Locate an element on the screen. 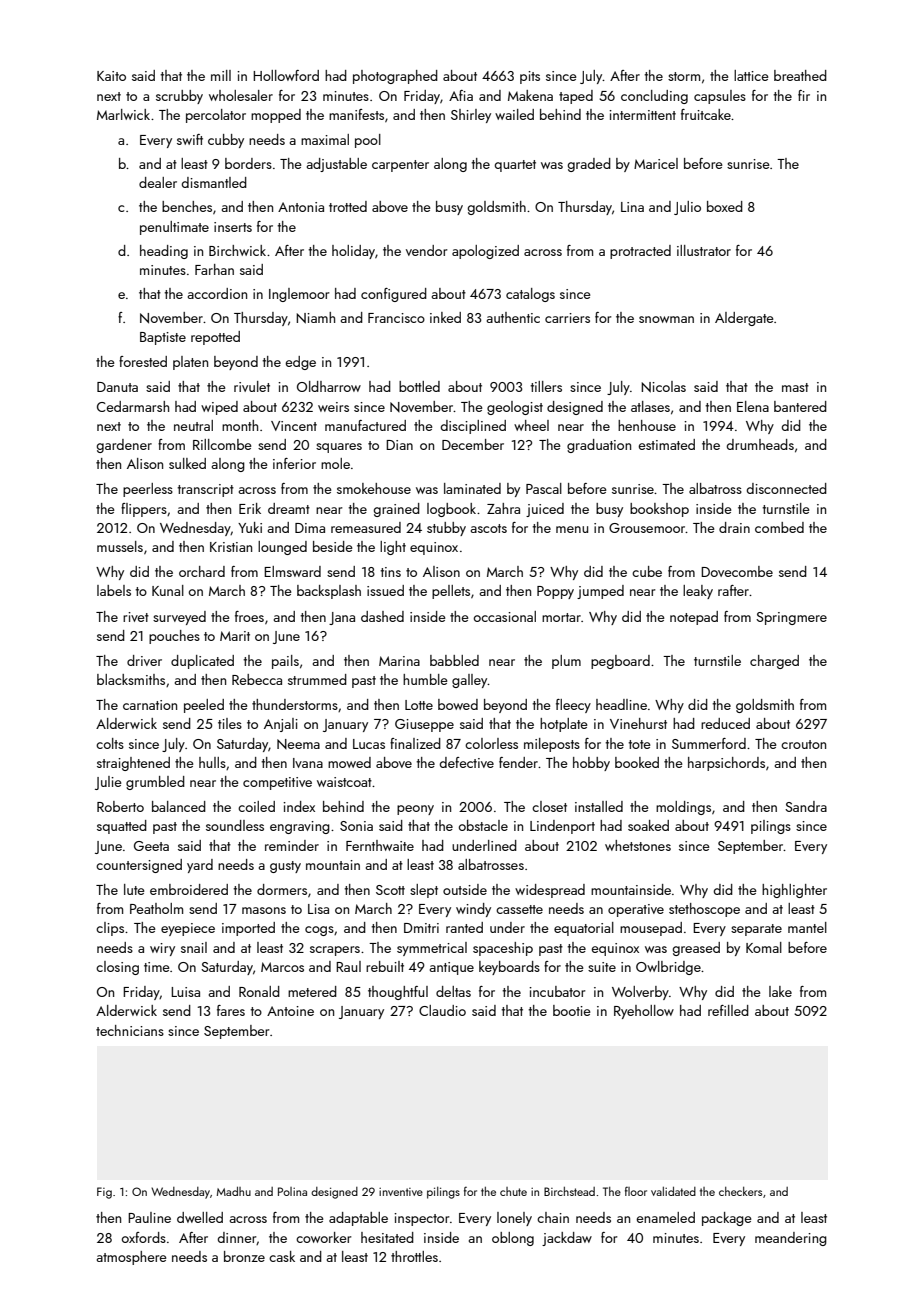  smokehouse is located at coordinates (374, 488).
